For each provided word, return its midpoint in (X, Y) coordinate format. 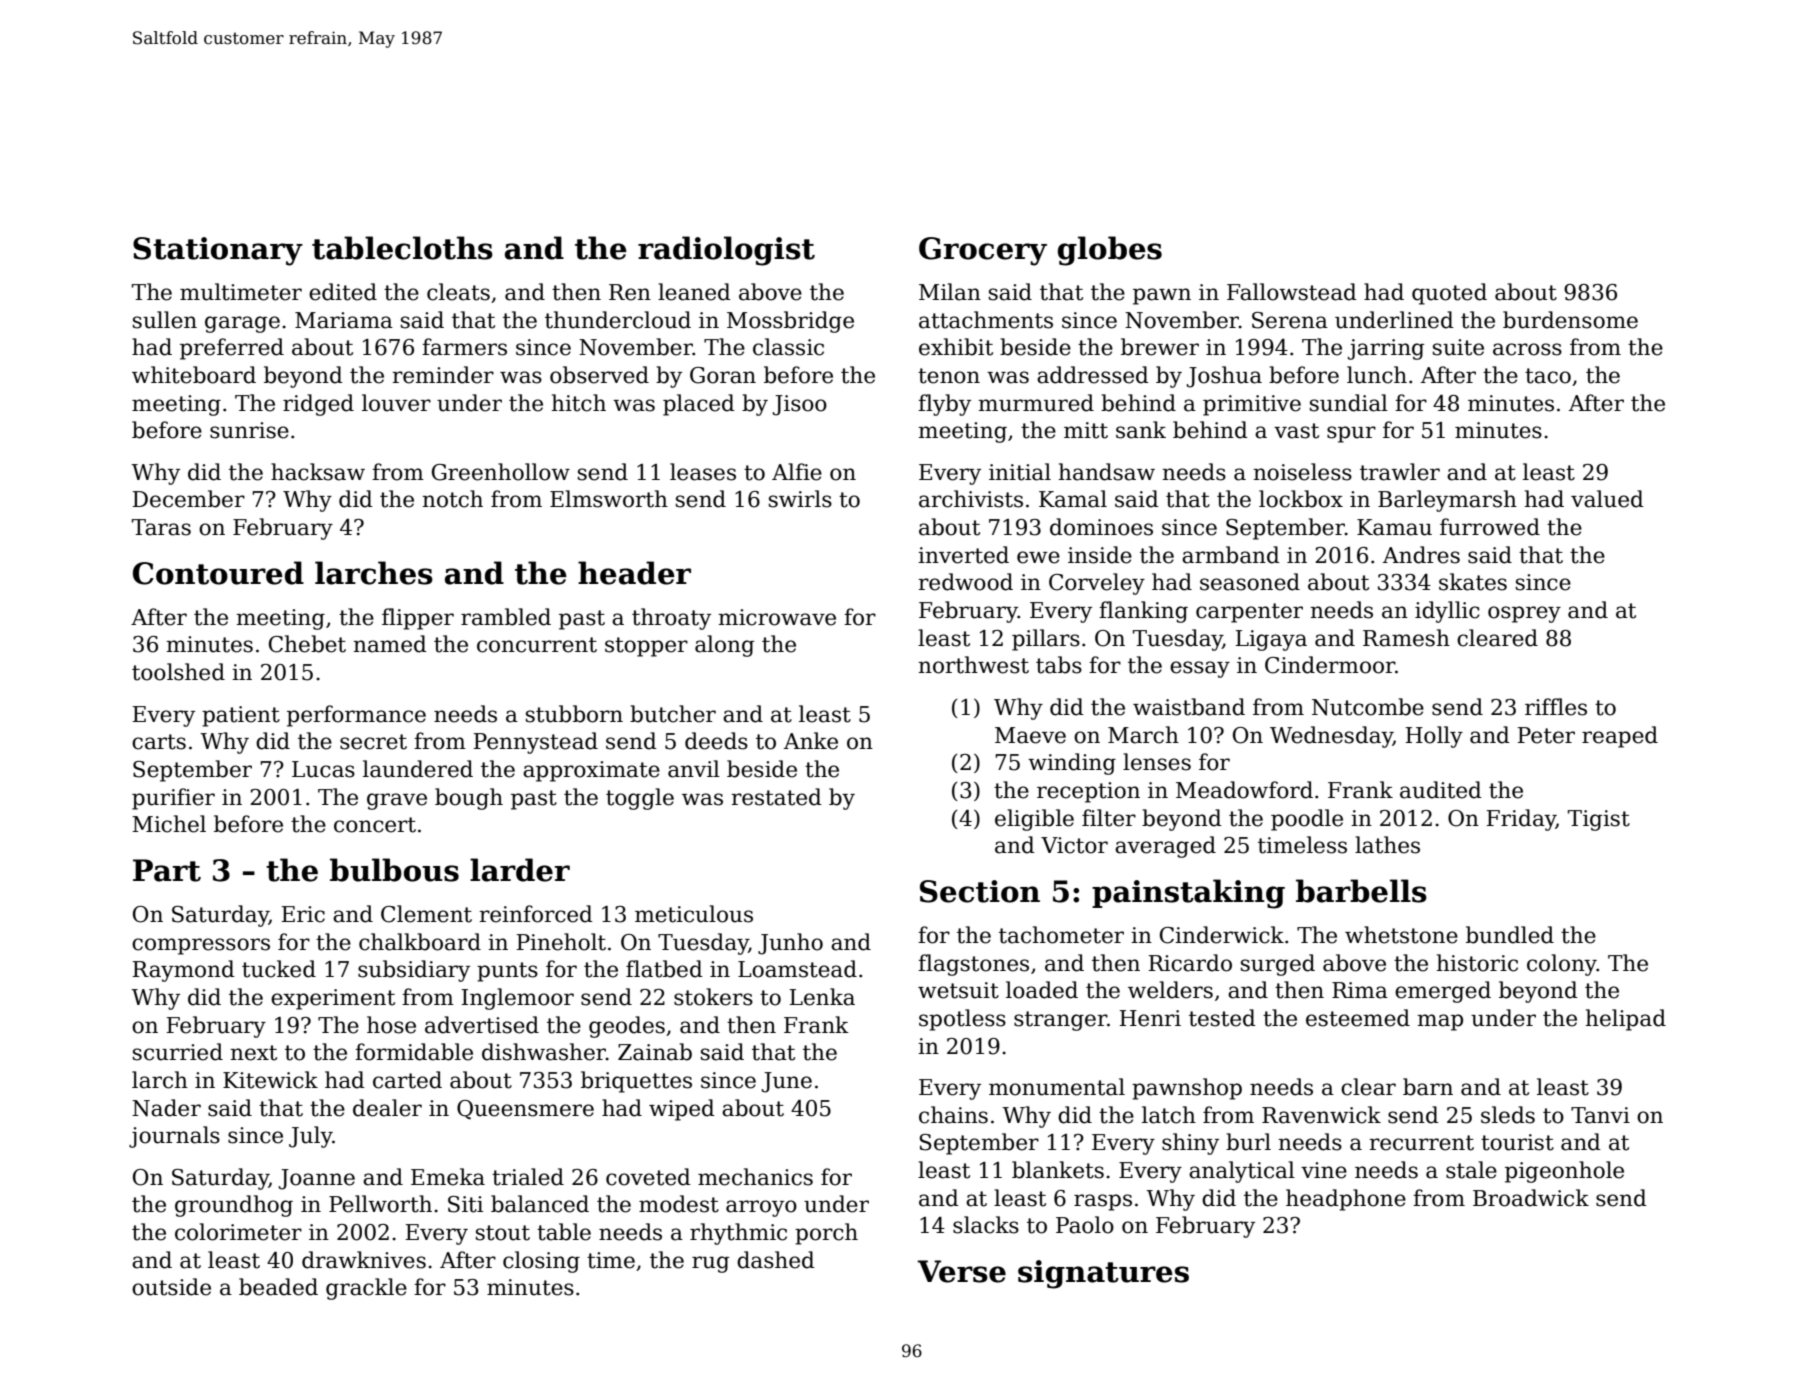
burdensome (1570, 320)
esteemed (1358, 1018)
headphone (1346, 1200)
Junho (790, 944)
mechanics (755, 1177)
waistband (1189, 707)
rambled (506, 617)
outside (171, 1287)
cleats (458, 292)
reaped (1620, 737)
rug (711, 1264)
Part (167, 870)
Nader (166, 1108)
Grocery (983, 251)
